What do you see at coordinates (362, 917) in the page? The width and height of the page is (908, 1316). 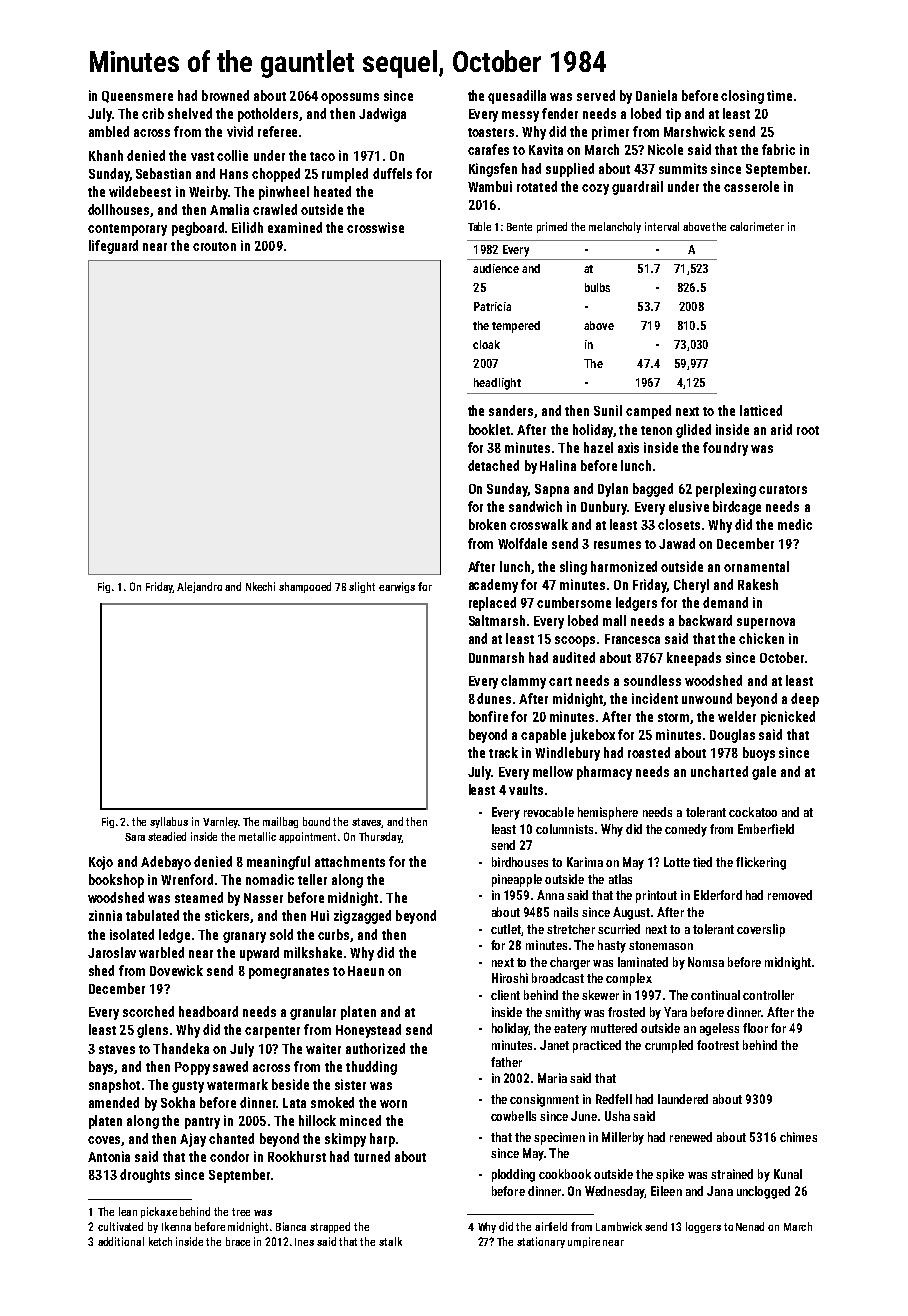 I see `zigzagged` at bounding box center [362, 917].
